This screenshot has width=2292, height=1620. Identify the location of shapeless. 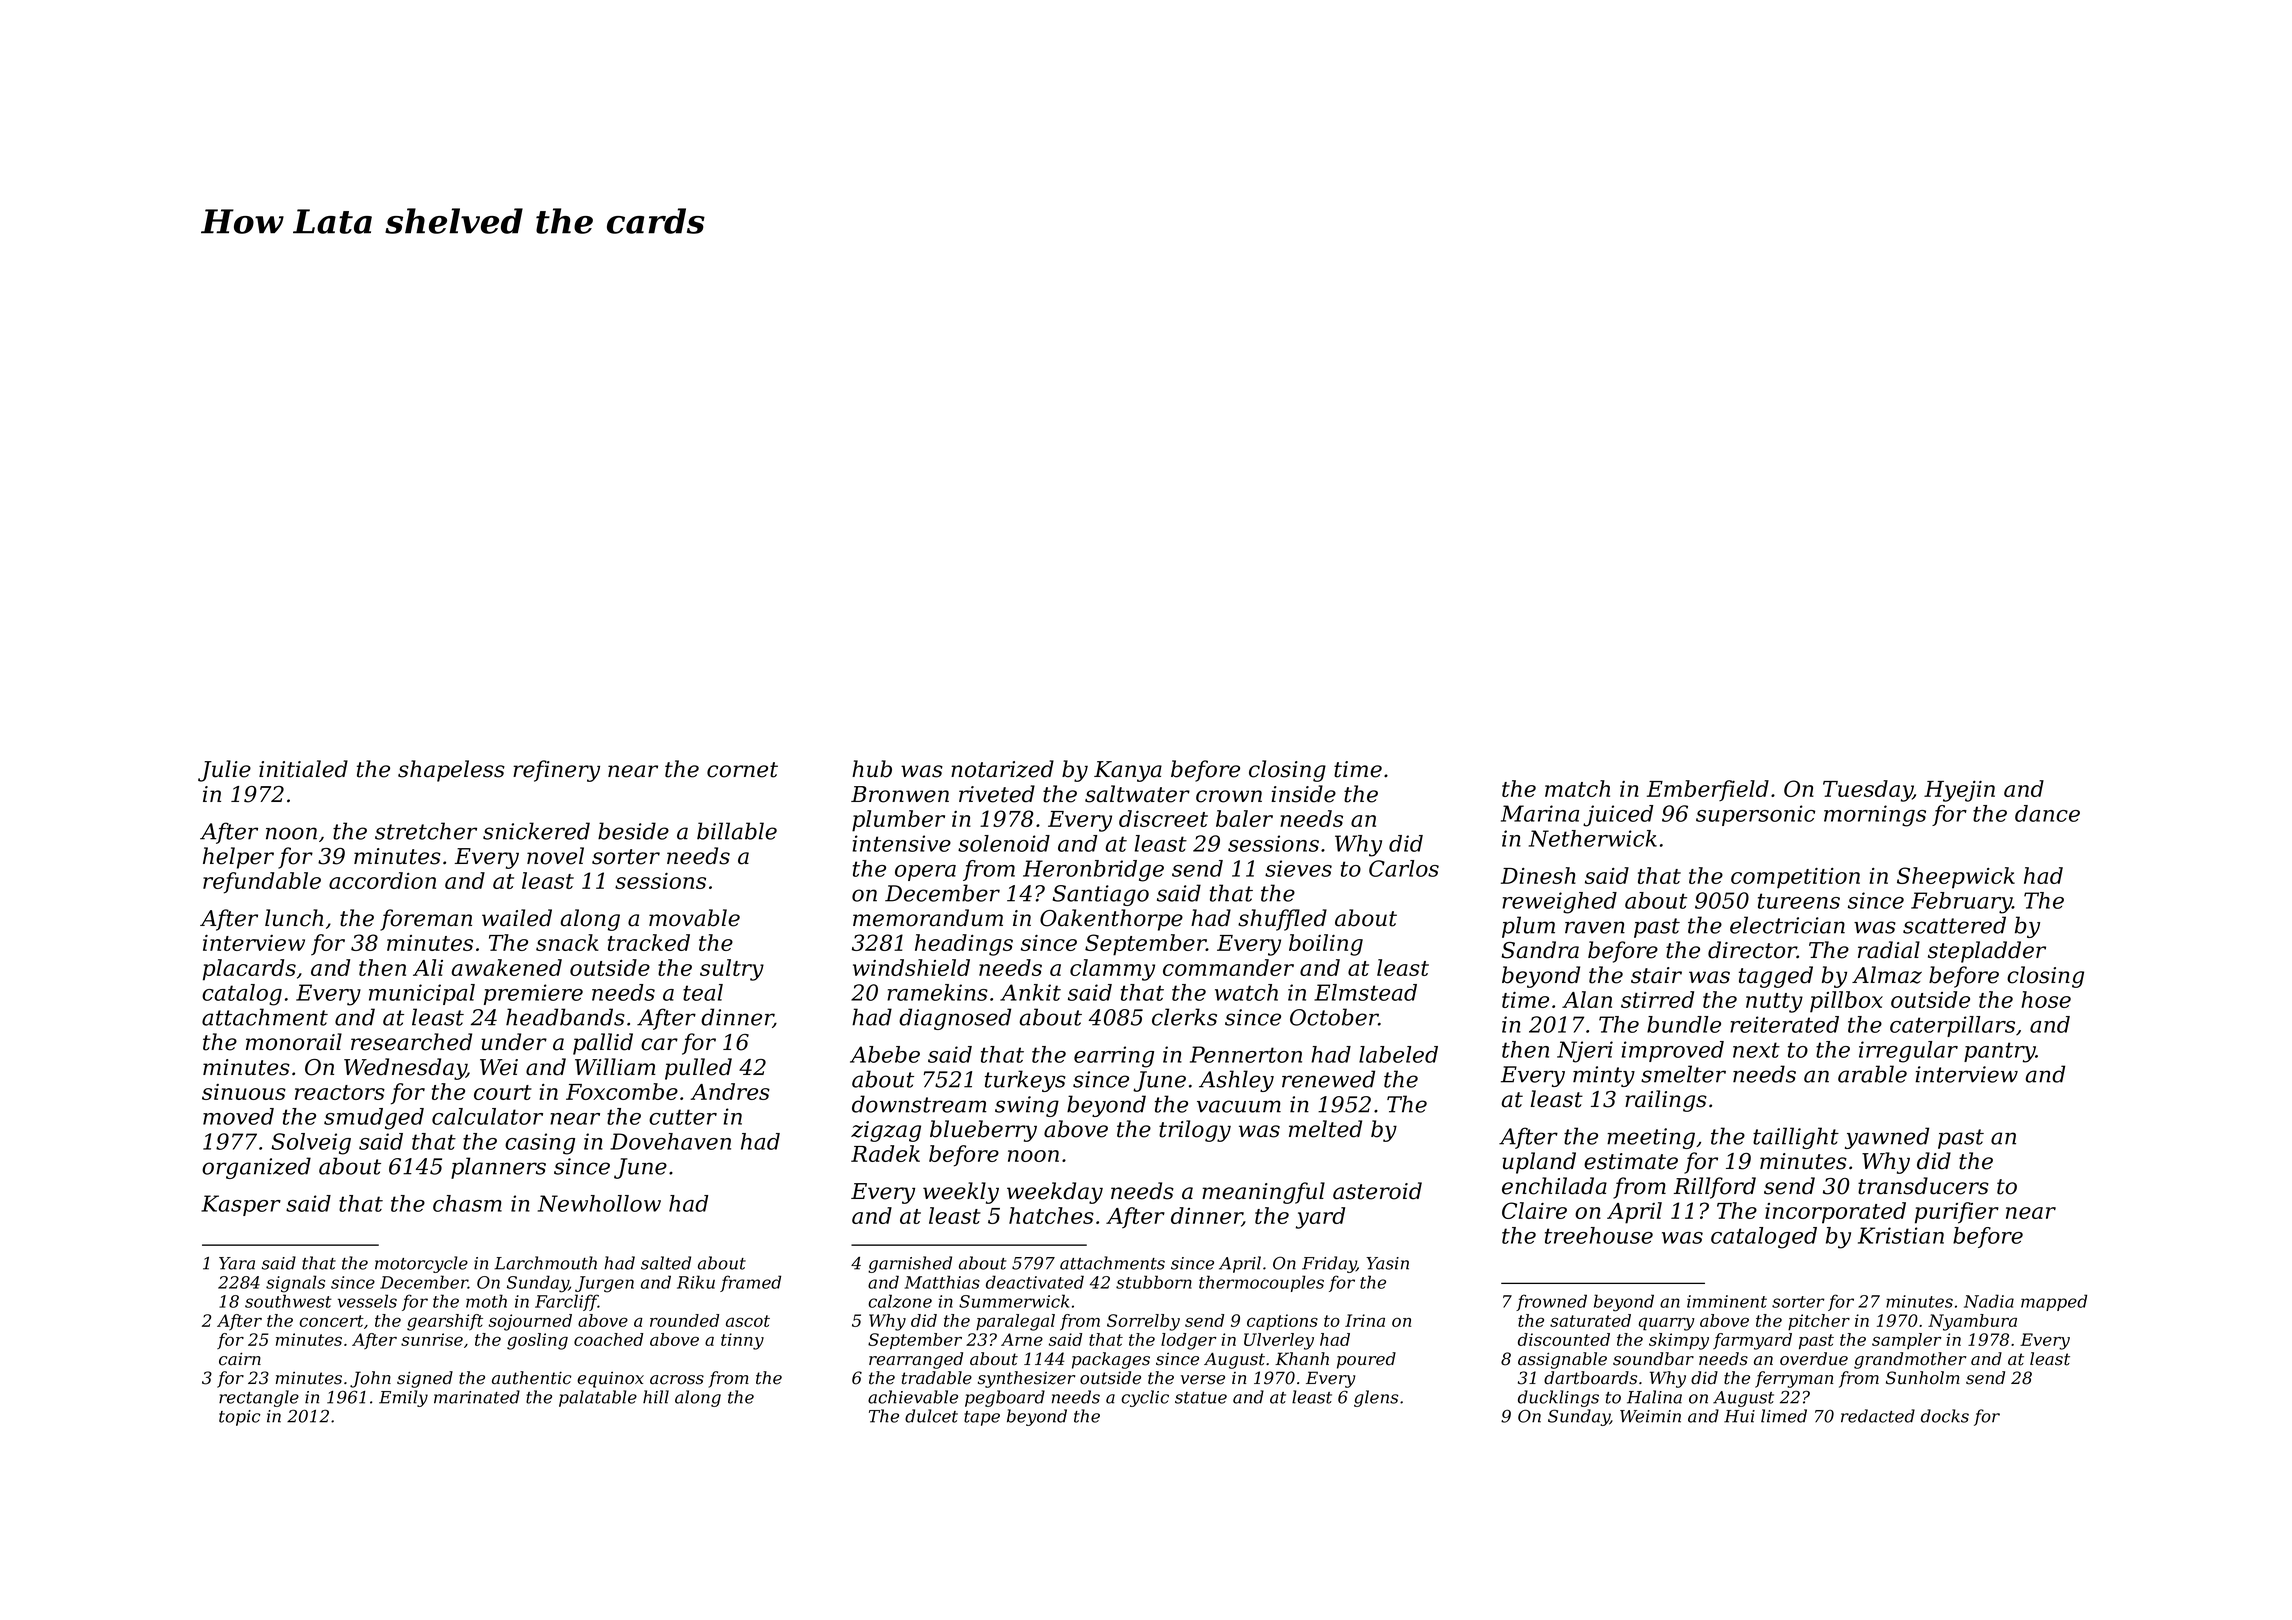
(451, 771).
